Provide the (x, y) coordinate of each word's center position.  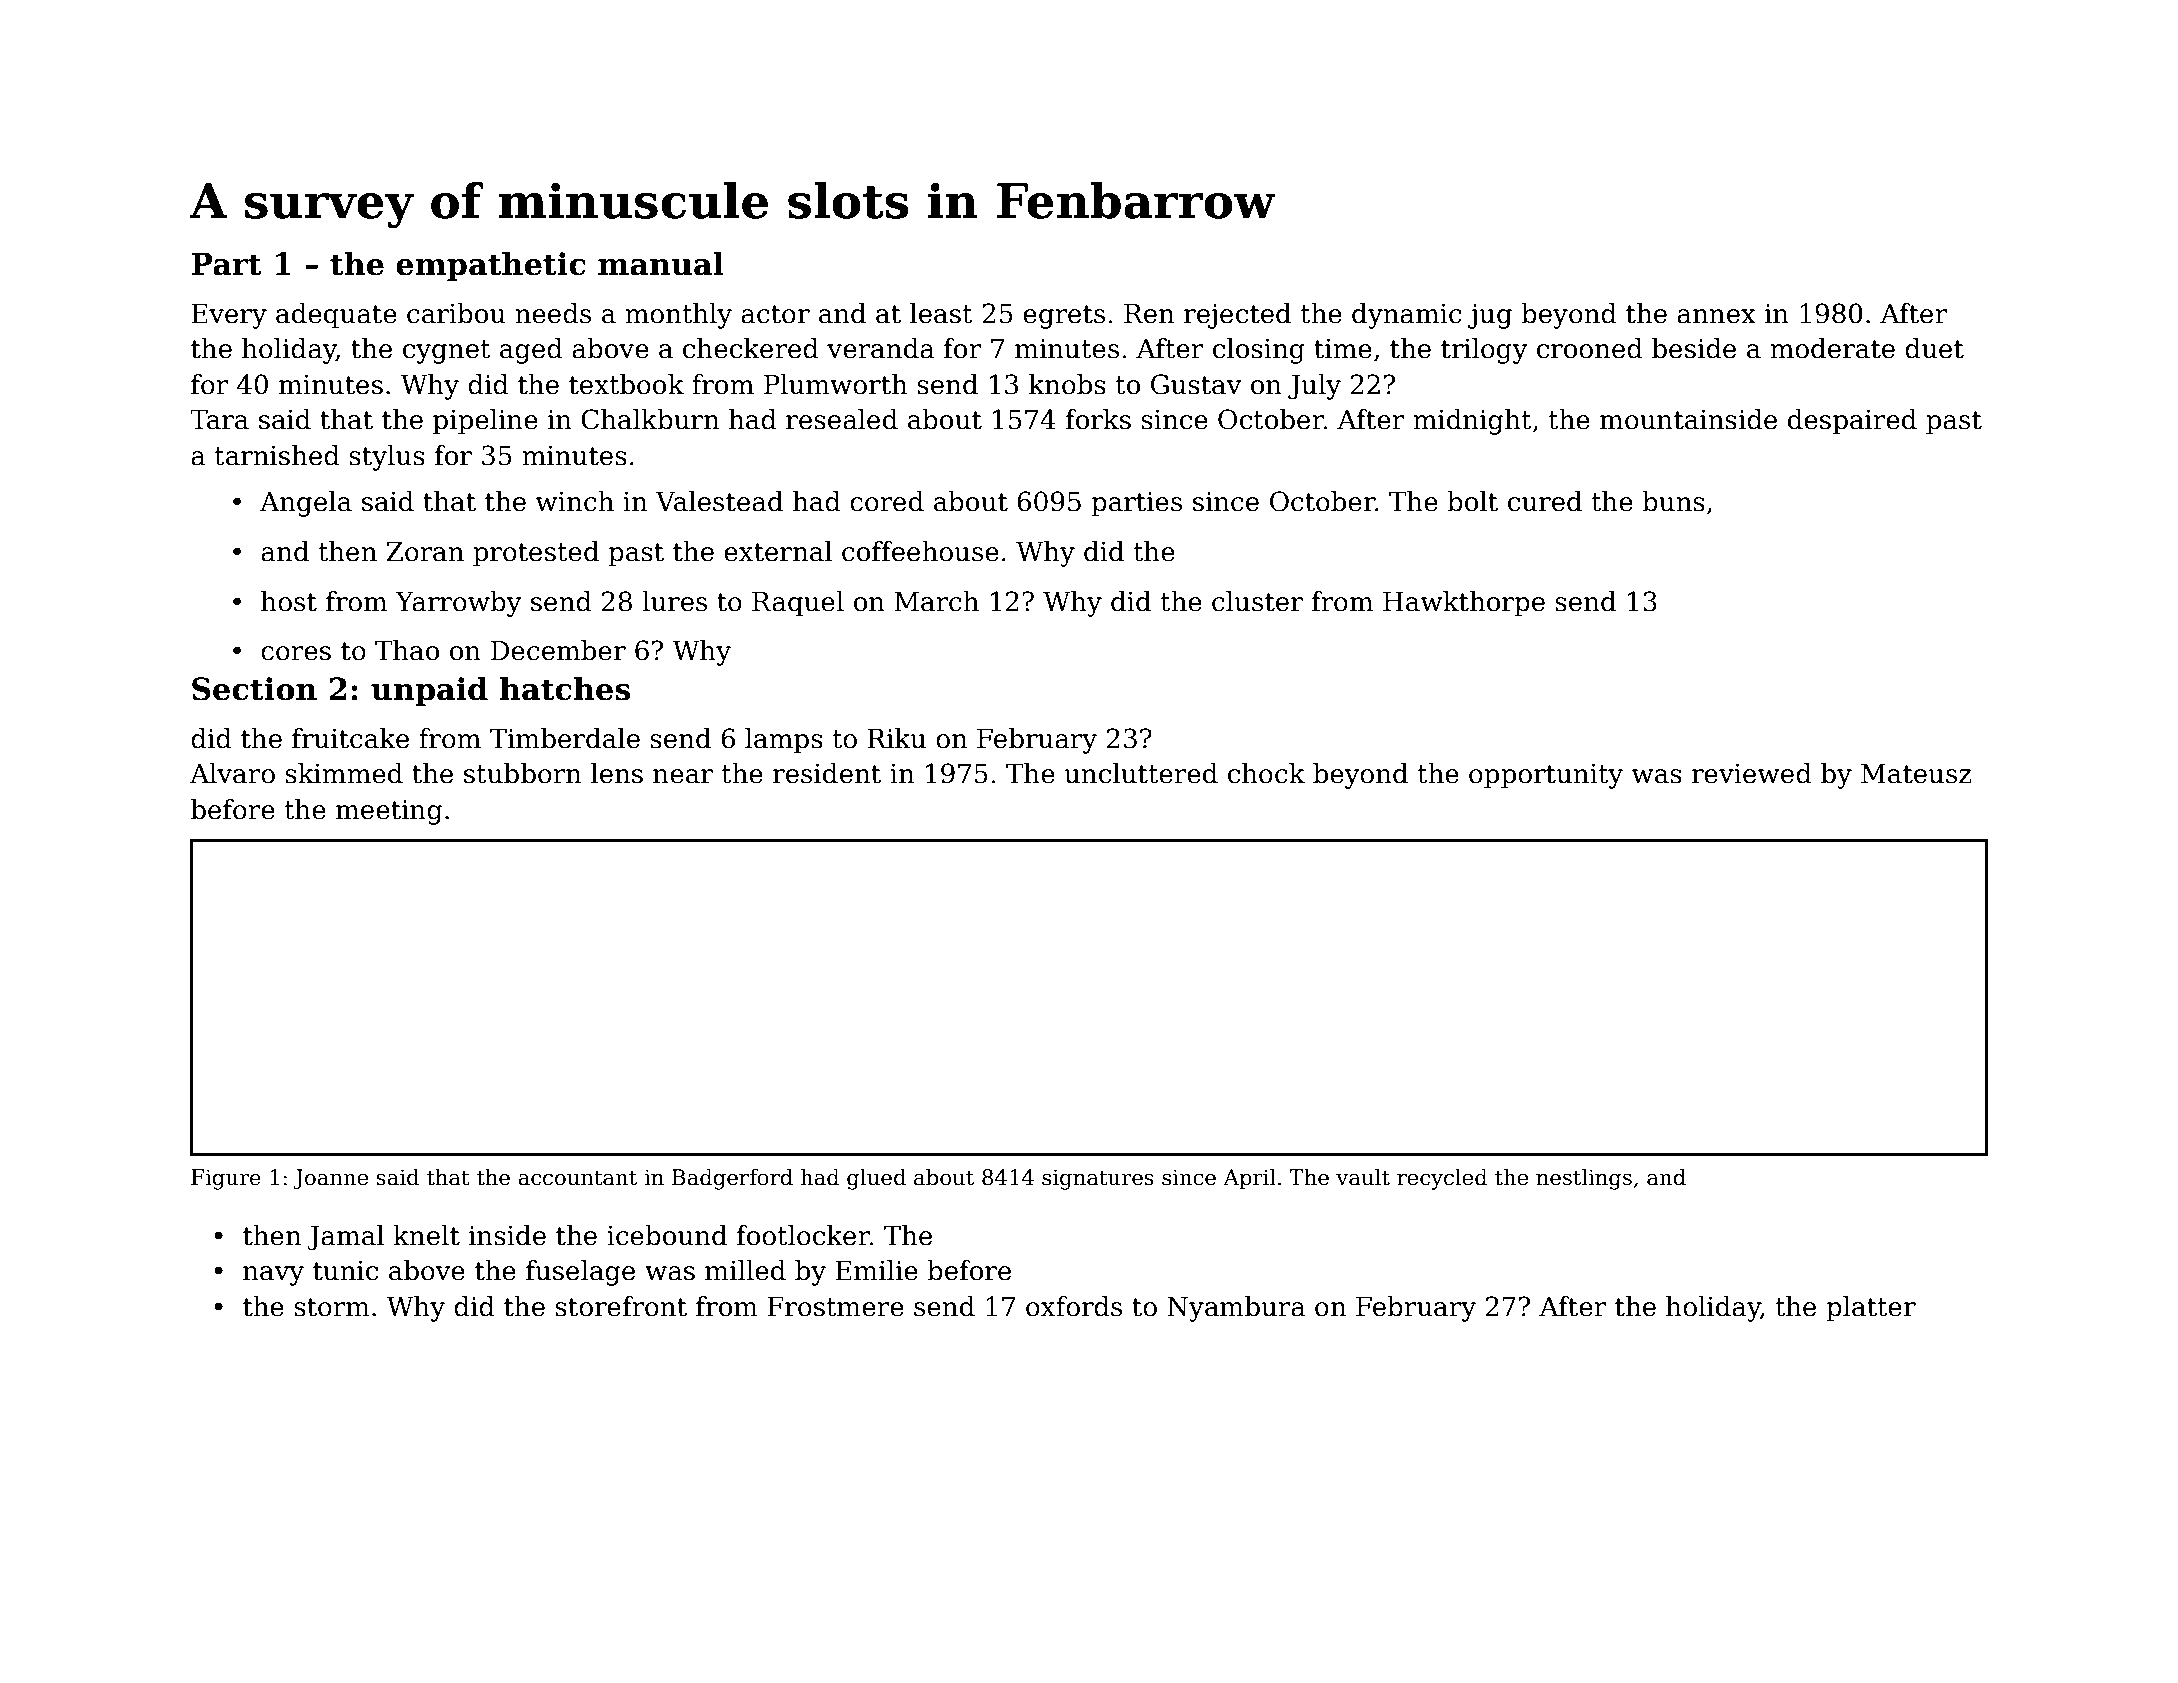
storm (332, 1307)
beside (1694, 348)
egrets (1064, 317)
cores (296, 653)
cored (887, 501)
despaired (1852, 422)
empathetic (491, 266)
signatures (1098, 1179)
